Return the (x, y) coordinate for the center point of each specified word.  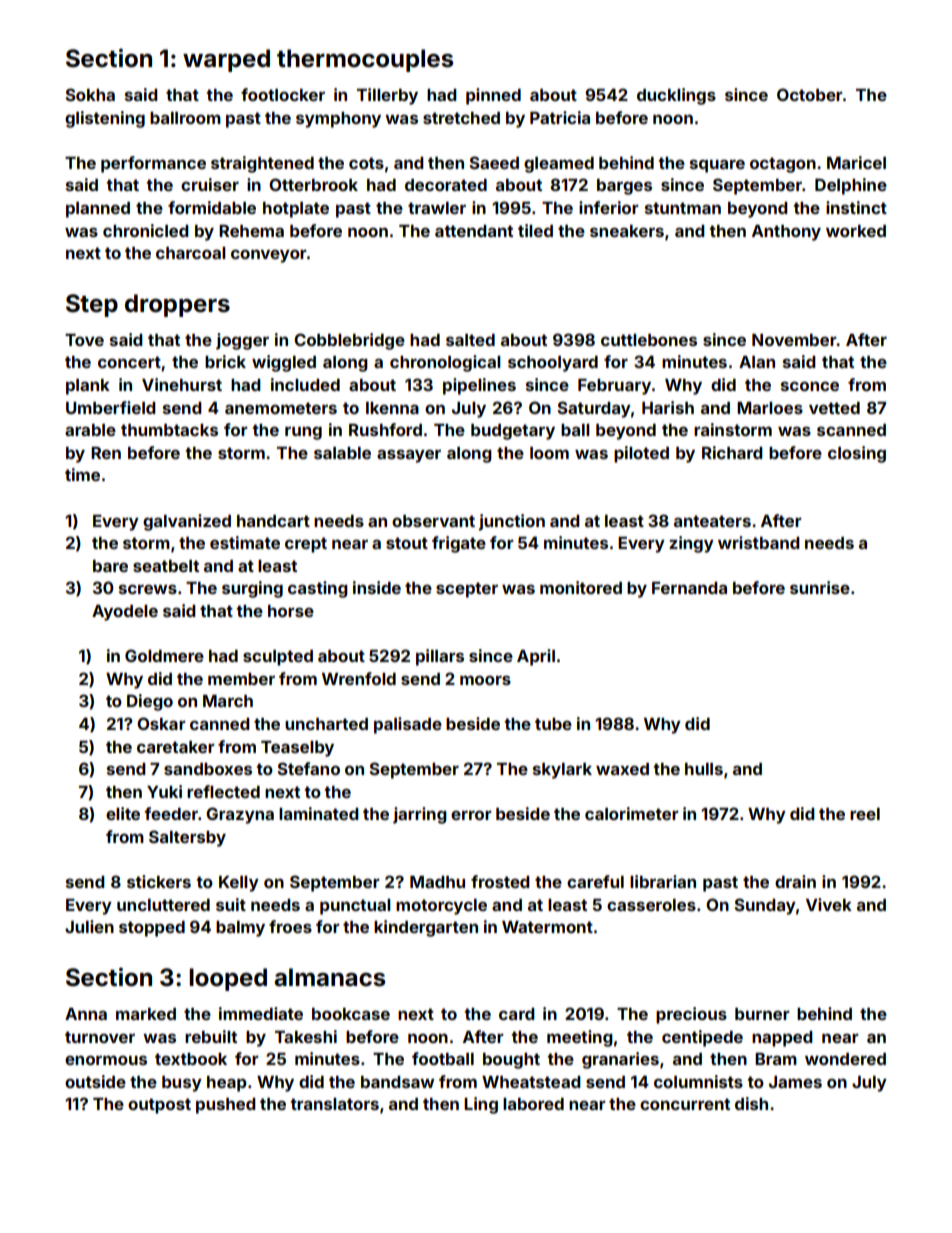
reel (865, 814)
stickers (159, 881)
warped (226, 60)
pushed (226, 1106)
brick (225, 361)
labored (533, 1104)
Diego (150, 702)
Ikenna (392, 408)
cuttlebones (649, 340)
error (471, 815)
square (717, 166)
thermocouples (365, 60)
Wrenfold (359, 678)
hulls (704, 769)
